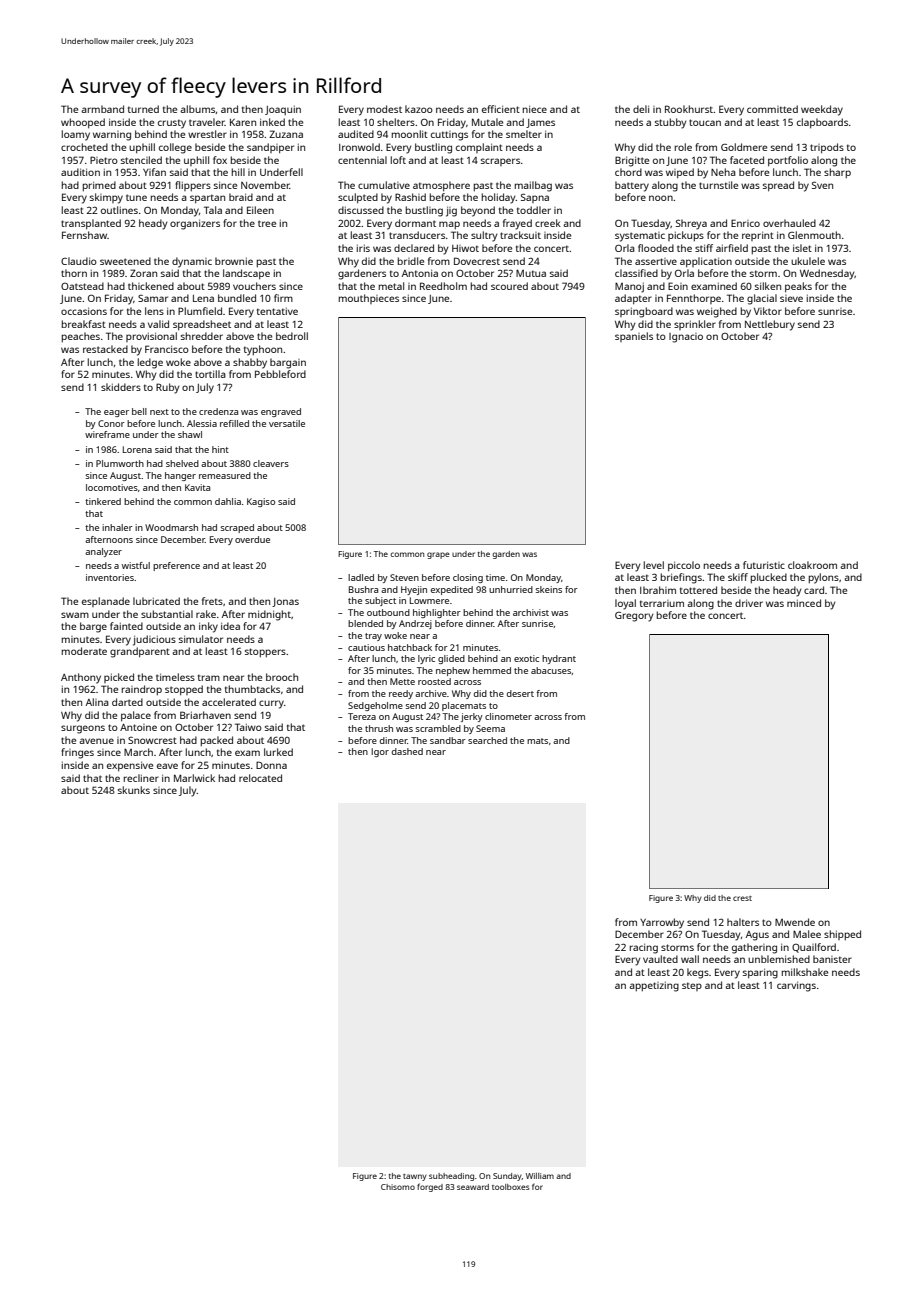 This document has height=1308, width=924. I want to click on racing, so click(644, 948).
